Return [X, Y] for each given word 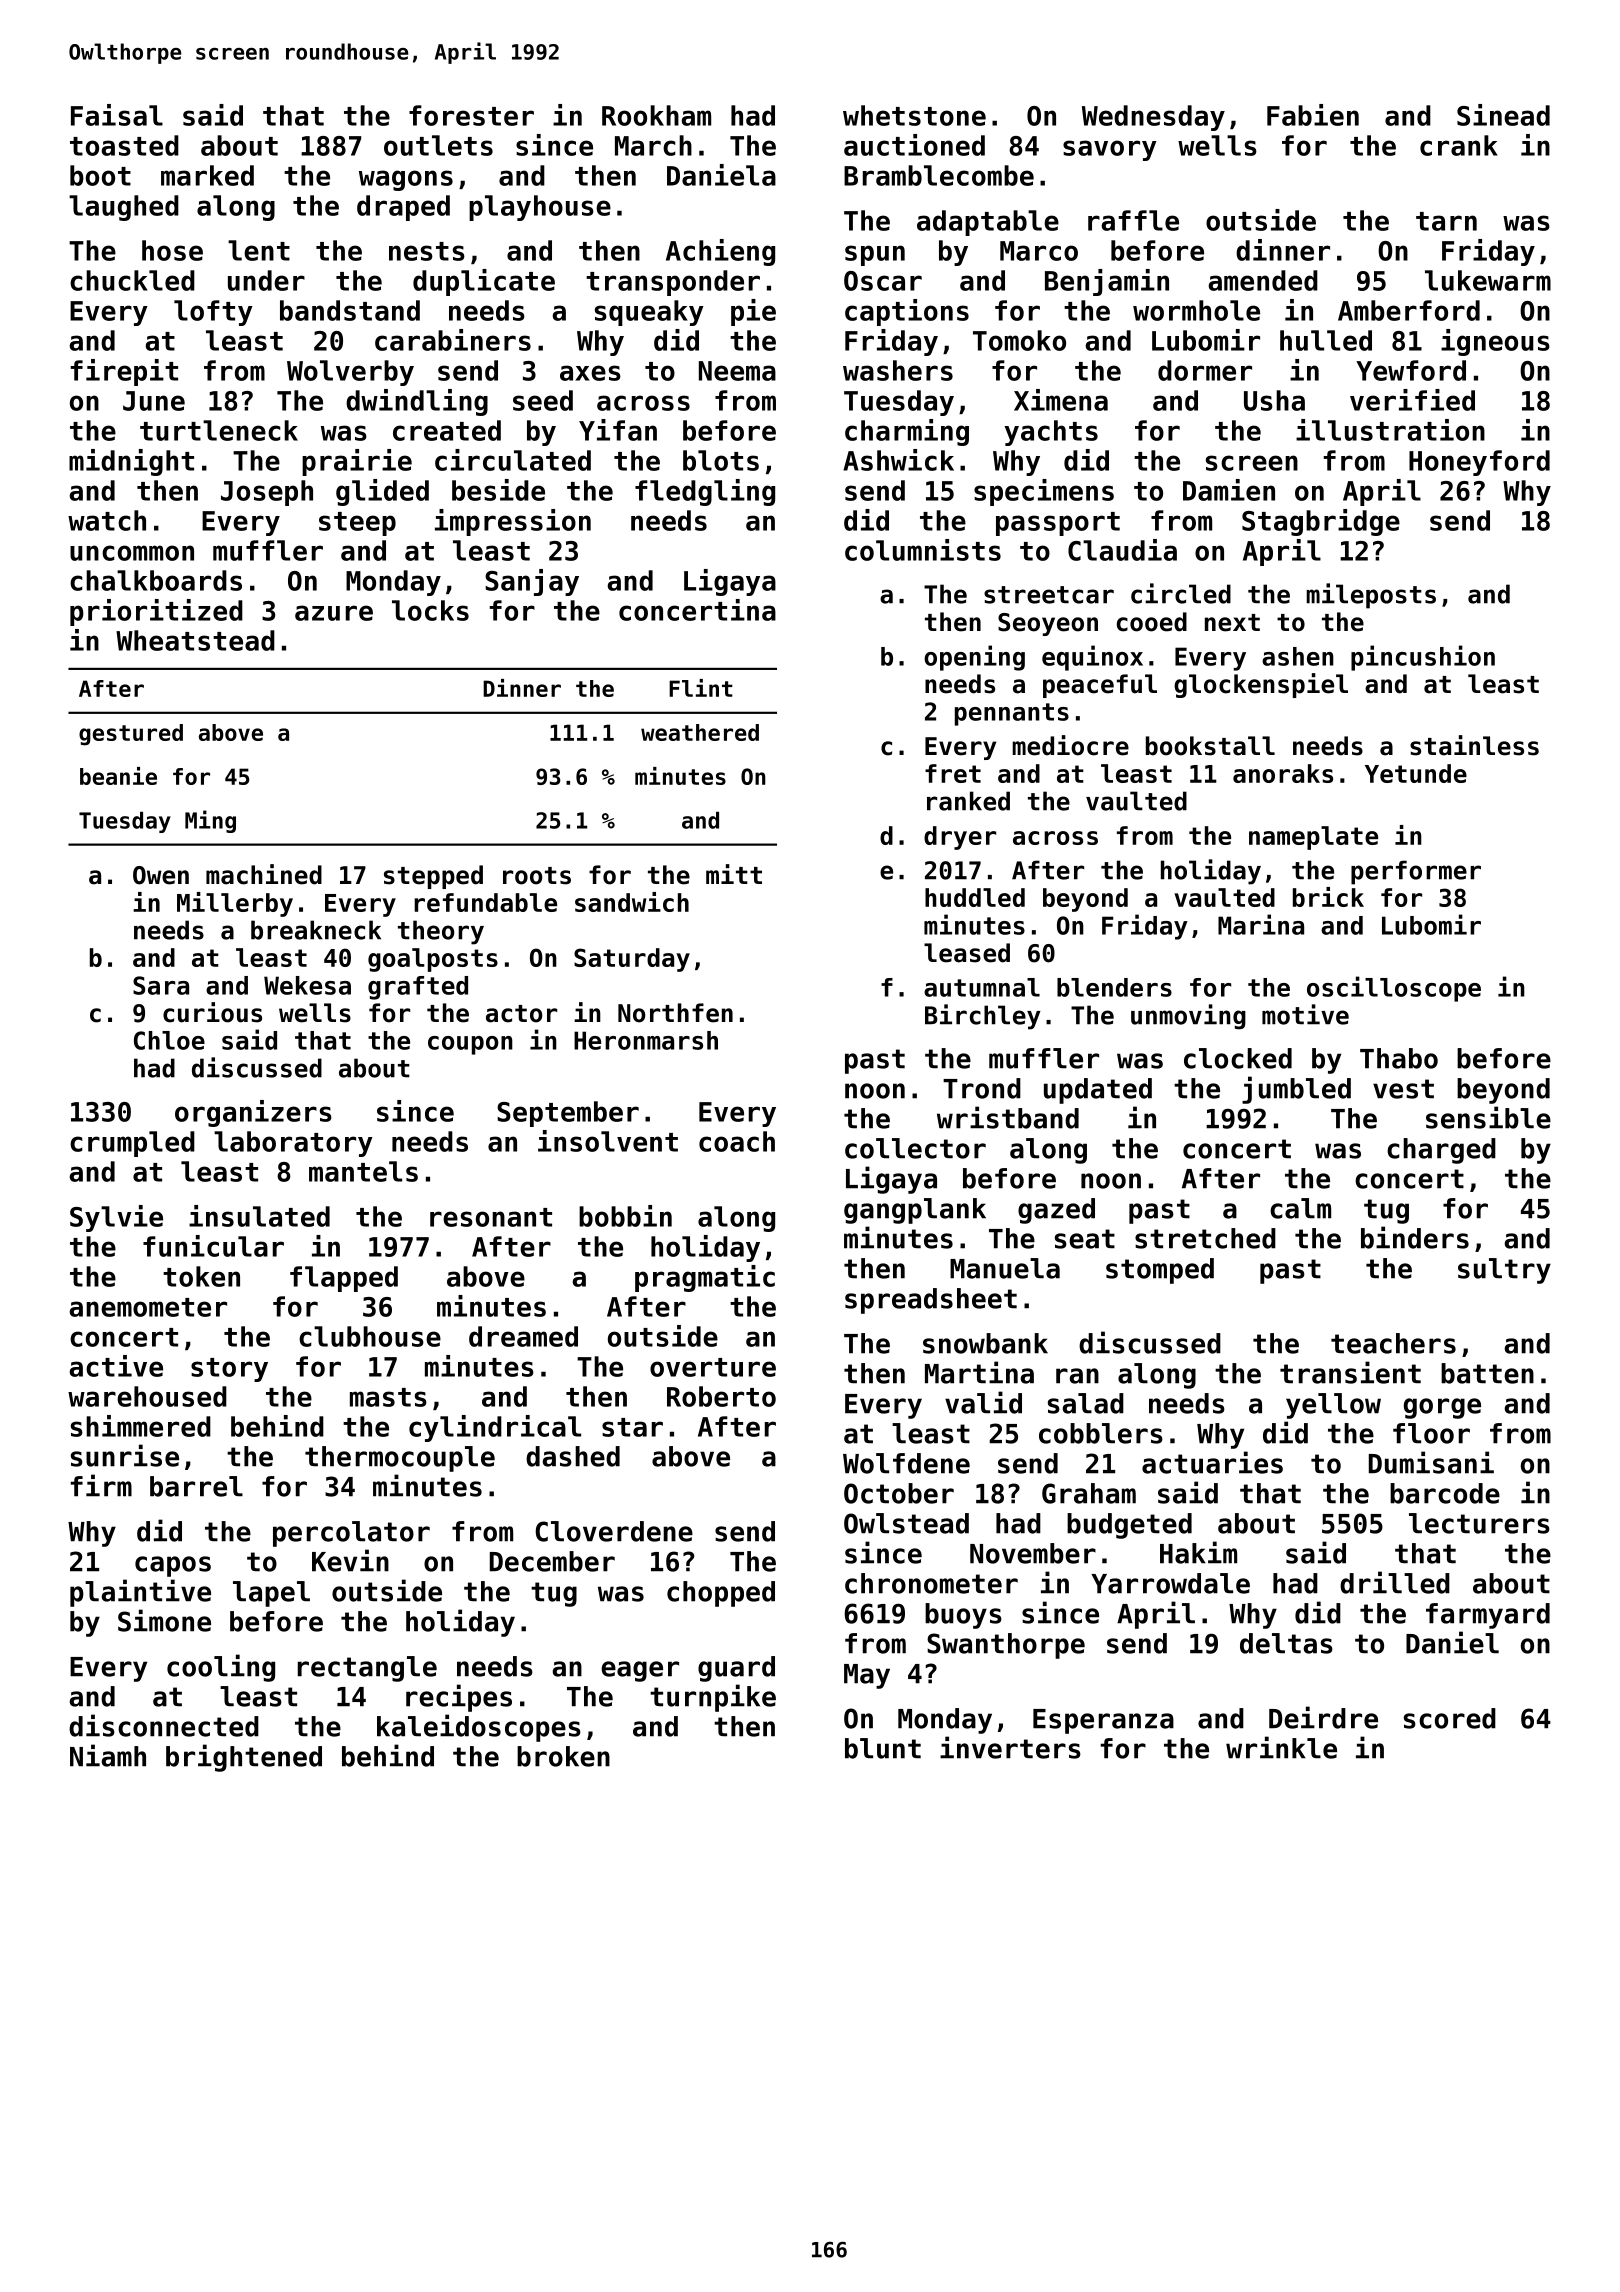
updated [1098, 1091]
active [116, 1366]
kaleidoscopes [479, 1728]
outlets [438, 145]
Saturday [632, 960]
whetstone [914, 115]
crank [1459, 145]
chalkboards [156, 580]
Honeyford [1479, 463]
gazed [1056, 1211]
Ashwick [898, 460]
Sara [161, 985]
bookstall [1210, 746]
